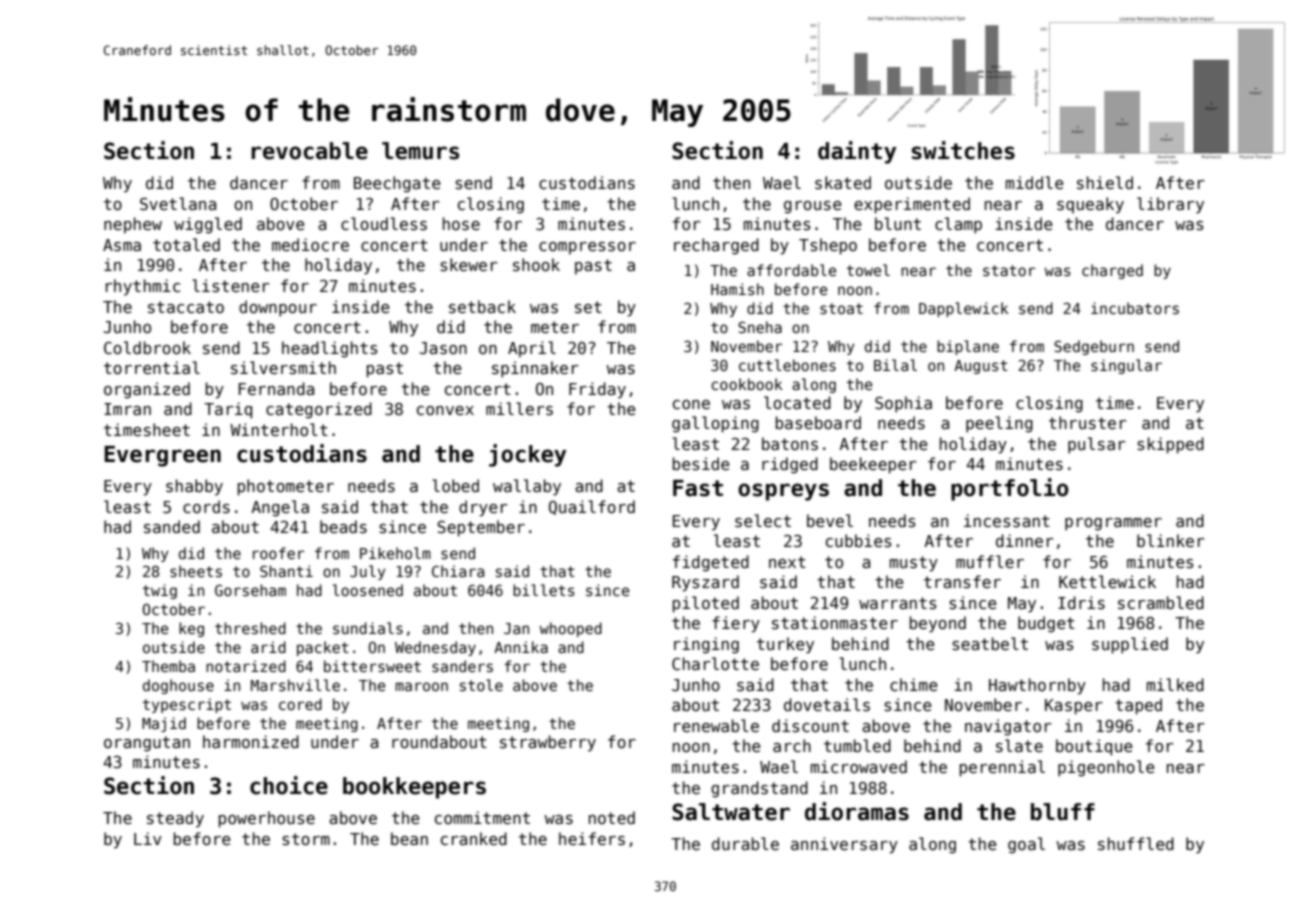 The image size is (1308, 924). Describe the element at coordinates (691, 404) in the screenshot. I see `cone` at that location.
